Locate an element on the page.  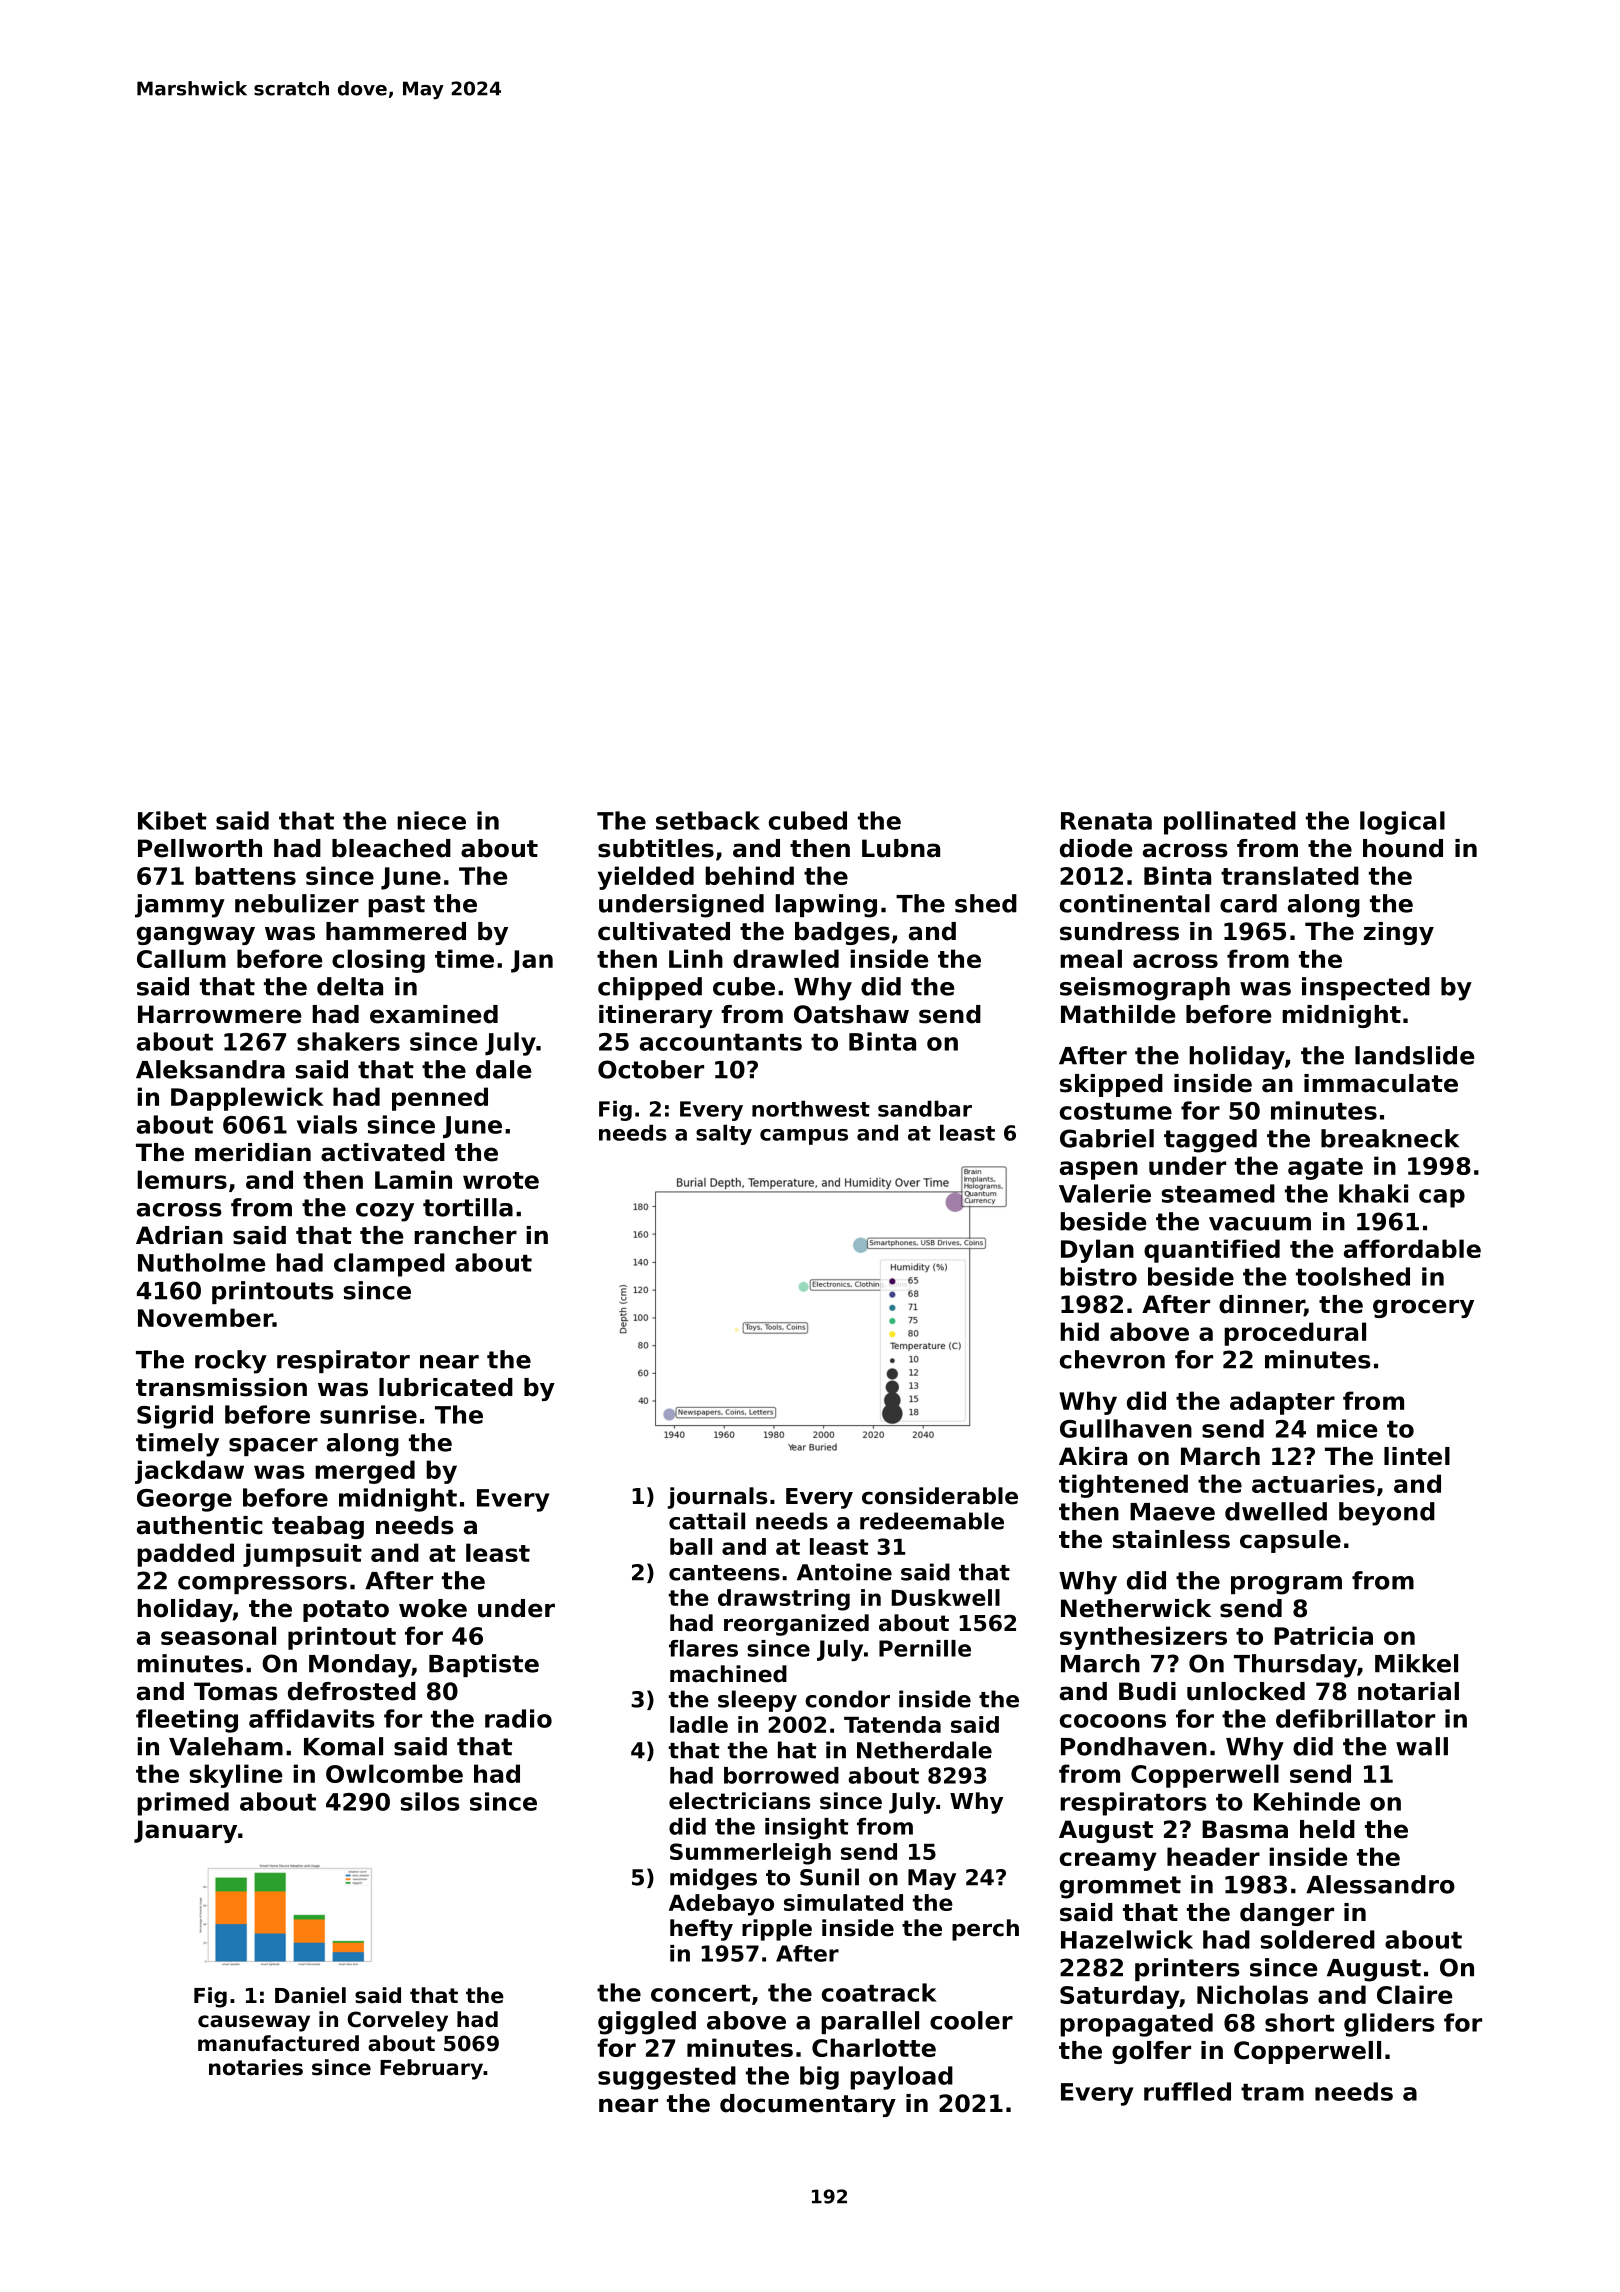
salty is located at coordinates (724, 1135).
